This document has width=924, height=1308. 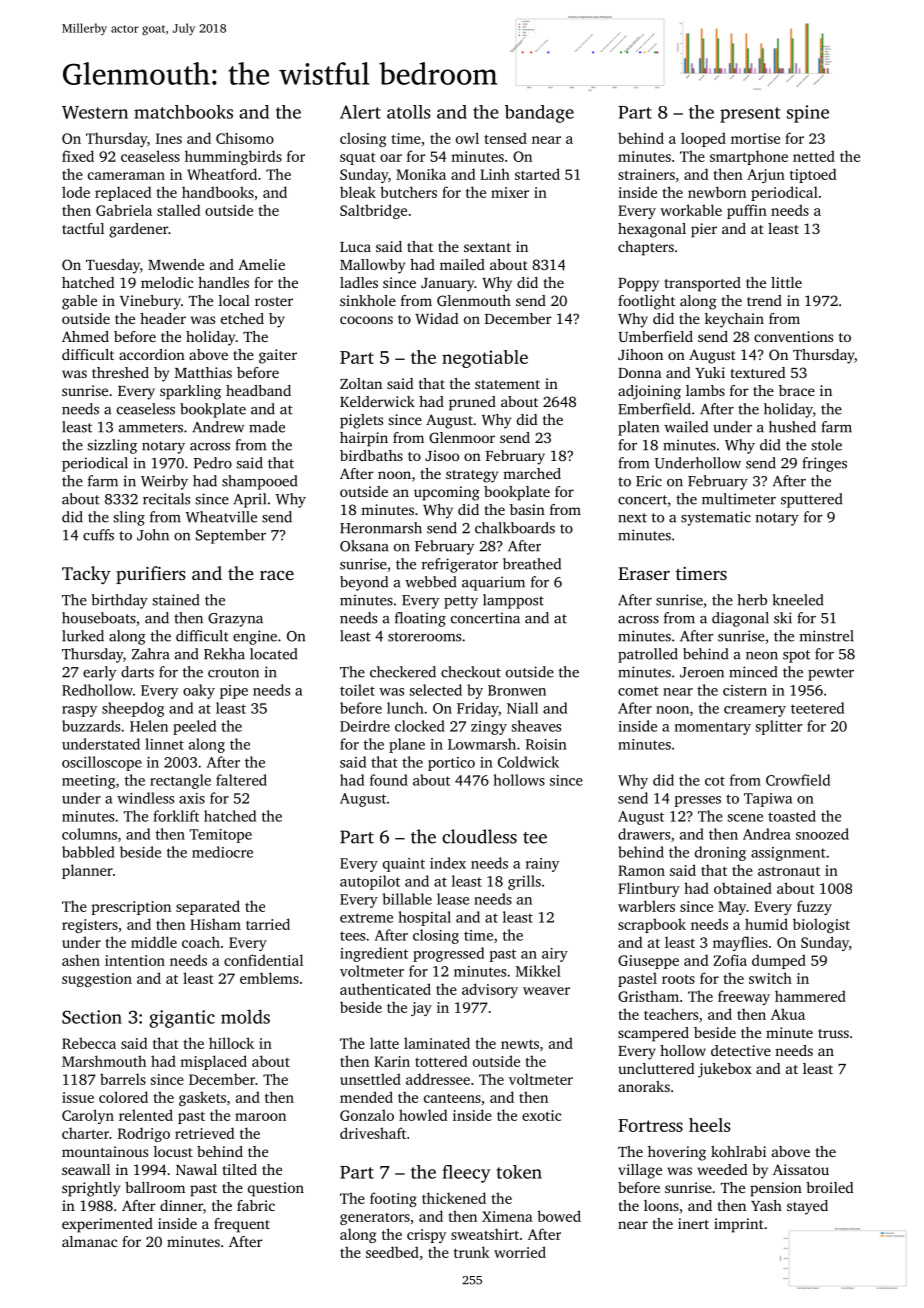 I want to click on basin, so click(x=527, y=509).
